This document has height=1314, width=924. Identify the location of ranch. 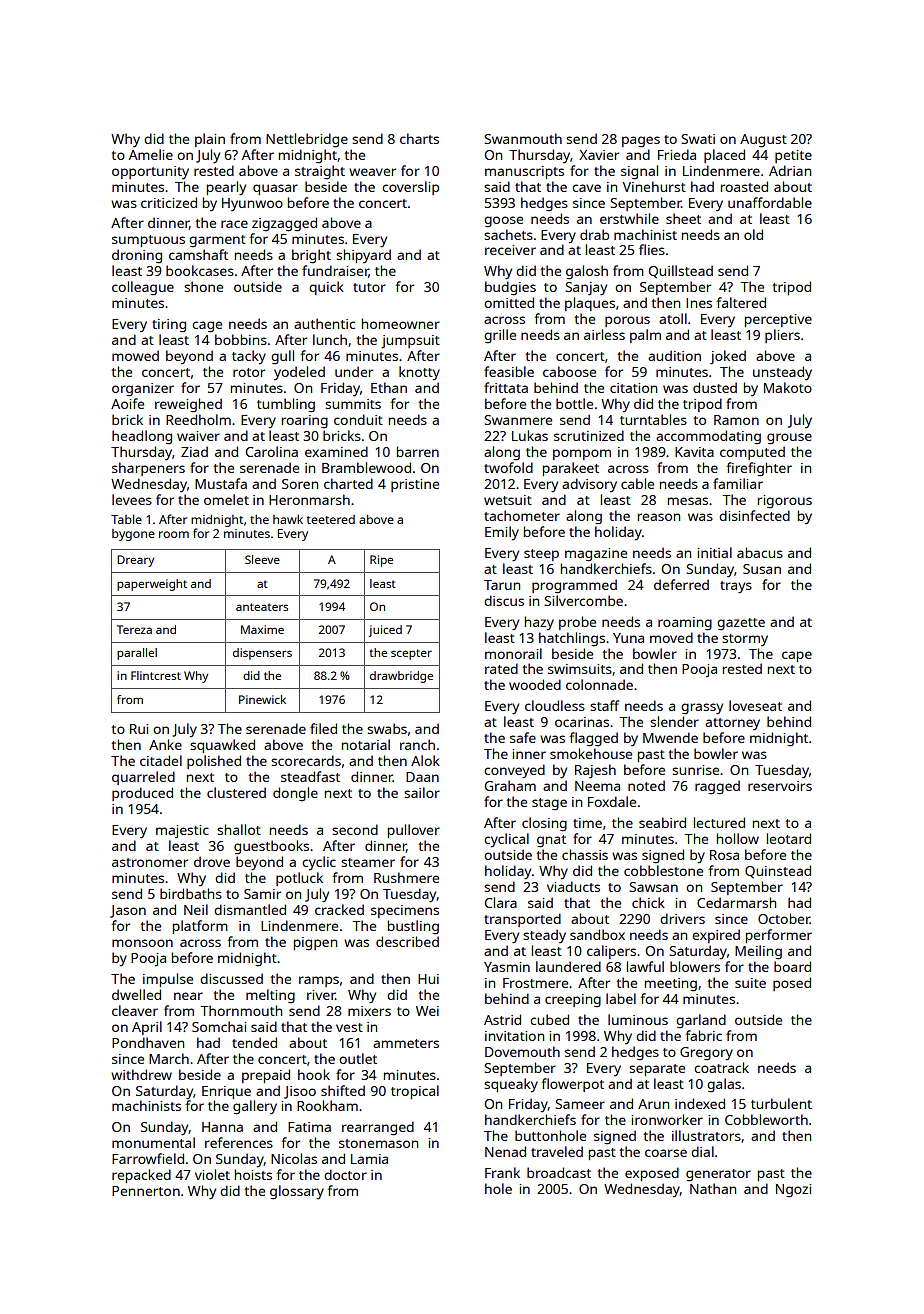
(417, 744).
